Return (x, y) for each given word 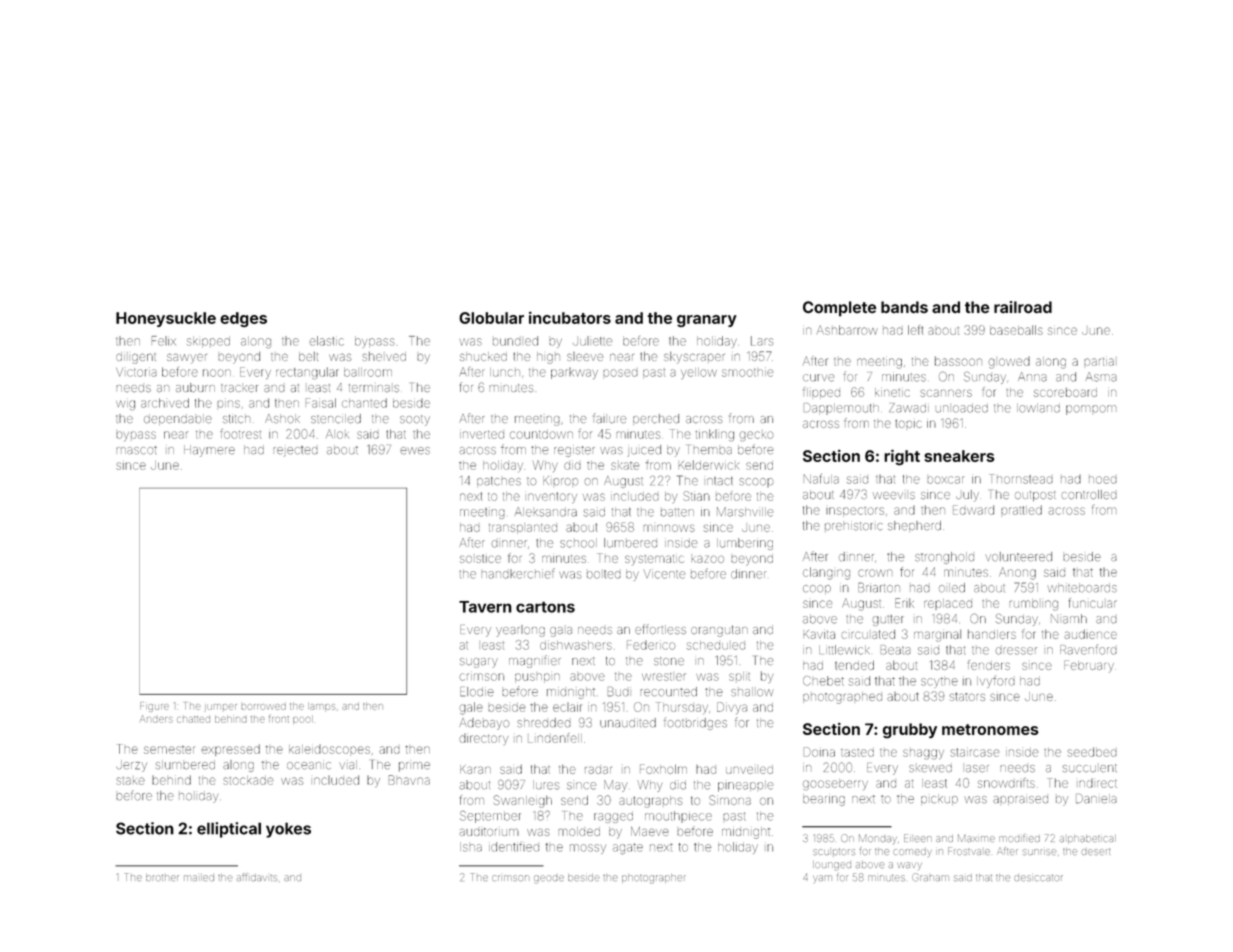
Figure (154, 707)
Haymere (209, 451)
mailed (199, 877)
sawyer (187, 358)
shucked (483, 356)
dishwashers (576, 645)
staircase (975, 752)
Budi (618, 692)
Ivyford (996, 681)
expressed (231, 750)
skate (625, 466)
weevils (894, 495)
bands (904, 307)
